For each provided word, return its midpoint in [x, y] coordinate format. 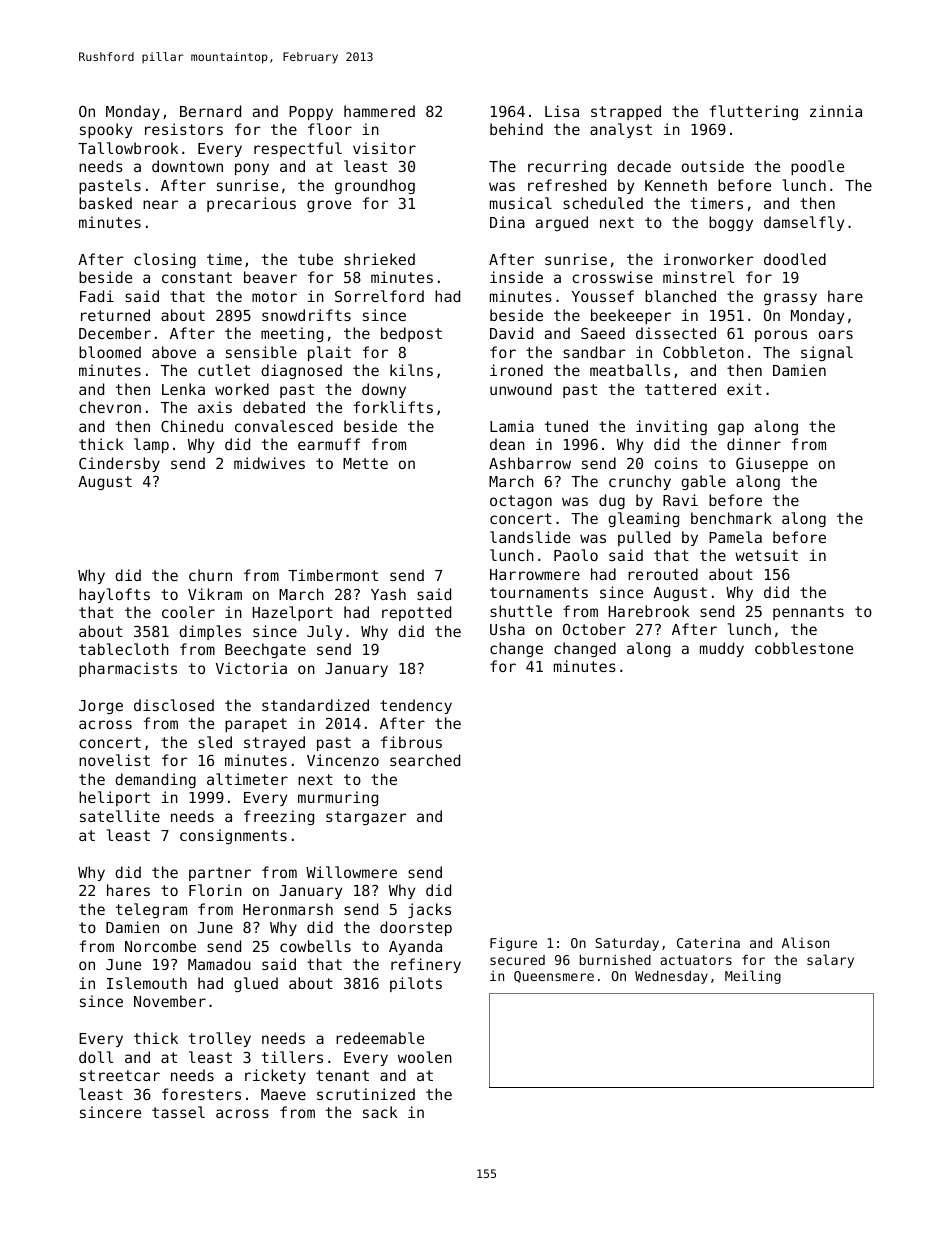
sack [380, 1112]
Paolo [576, 555]
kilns [411, 370]
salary [830, 961]
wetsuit [766, 555]
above [174, 352]
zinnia [836, 111]
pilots [416, 984]
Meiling [753, 977]
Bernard [210, 111]
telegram [151, 910]
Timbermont [333, 575]
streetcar [120, 1075]
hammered [379, 111]
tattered [680, 389]
